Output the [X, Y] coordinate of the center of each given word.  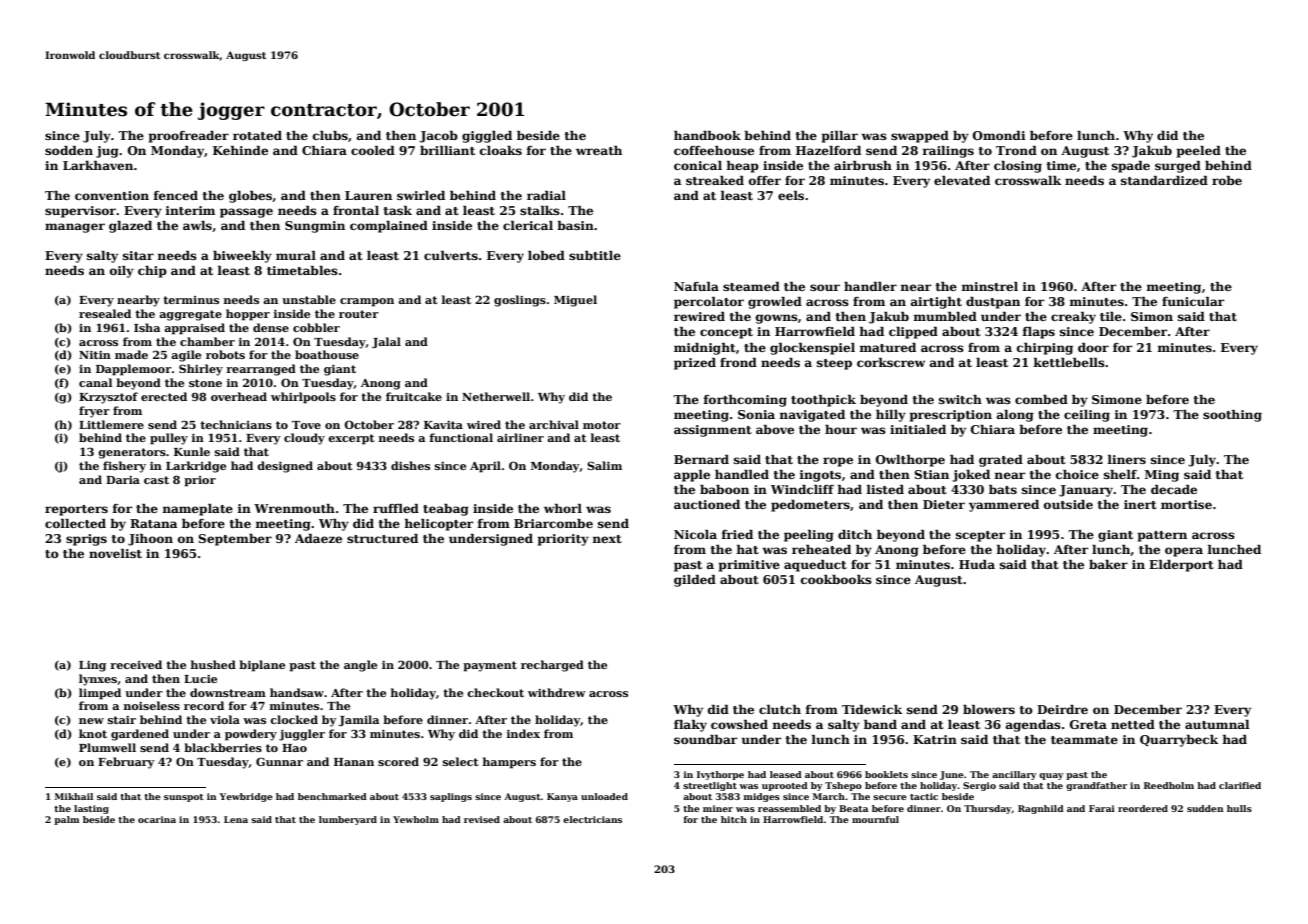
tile [1111, 316]
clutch [780, 709]
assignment [713, 431]
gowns [777, 319]
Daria [123, 480]
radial [546, 195]
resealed [105, 313]
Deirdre [1062, 709]
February [126, 763]
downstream [228, 692]
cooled [373, 150]
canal [95, 382]
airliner [520, 437]
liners [1126, 459]
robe [1227, 180]
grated [1001, 461]
